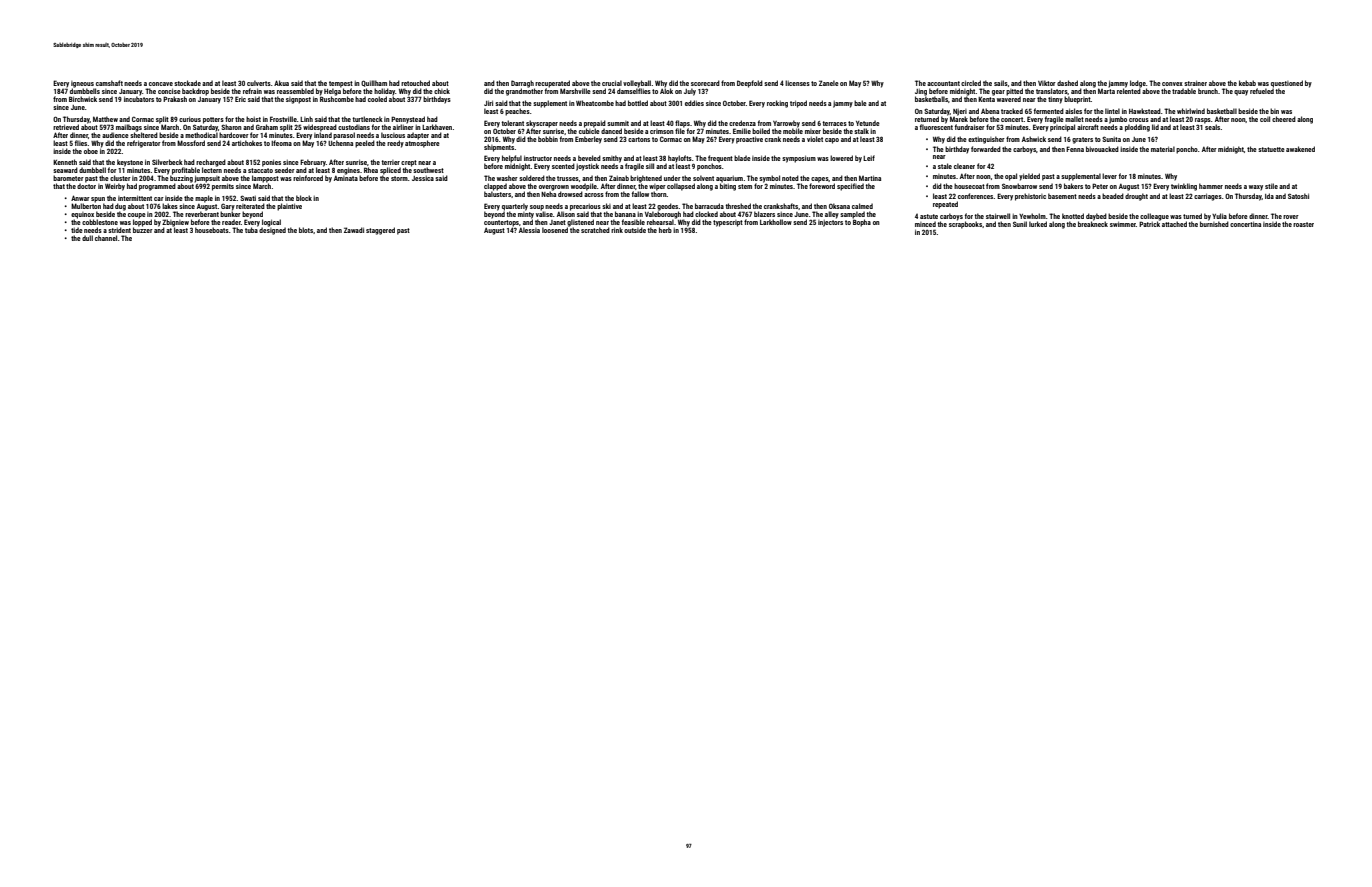 Image resolution: width=1372 pixels, height=887 pixels. I want to click on intermittent, so click(135, 198).
